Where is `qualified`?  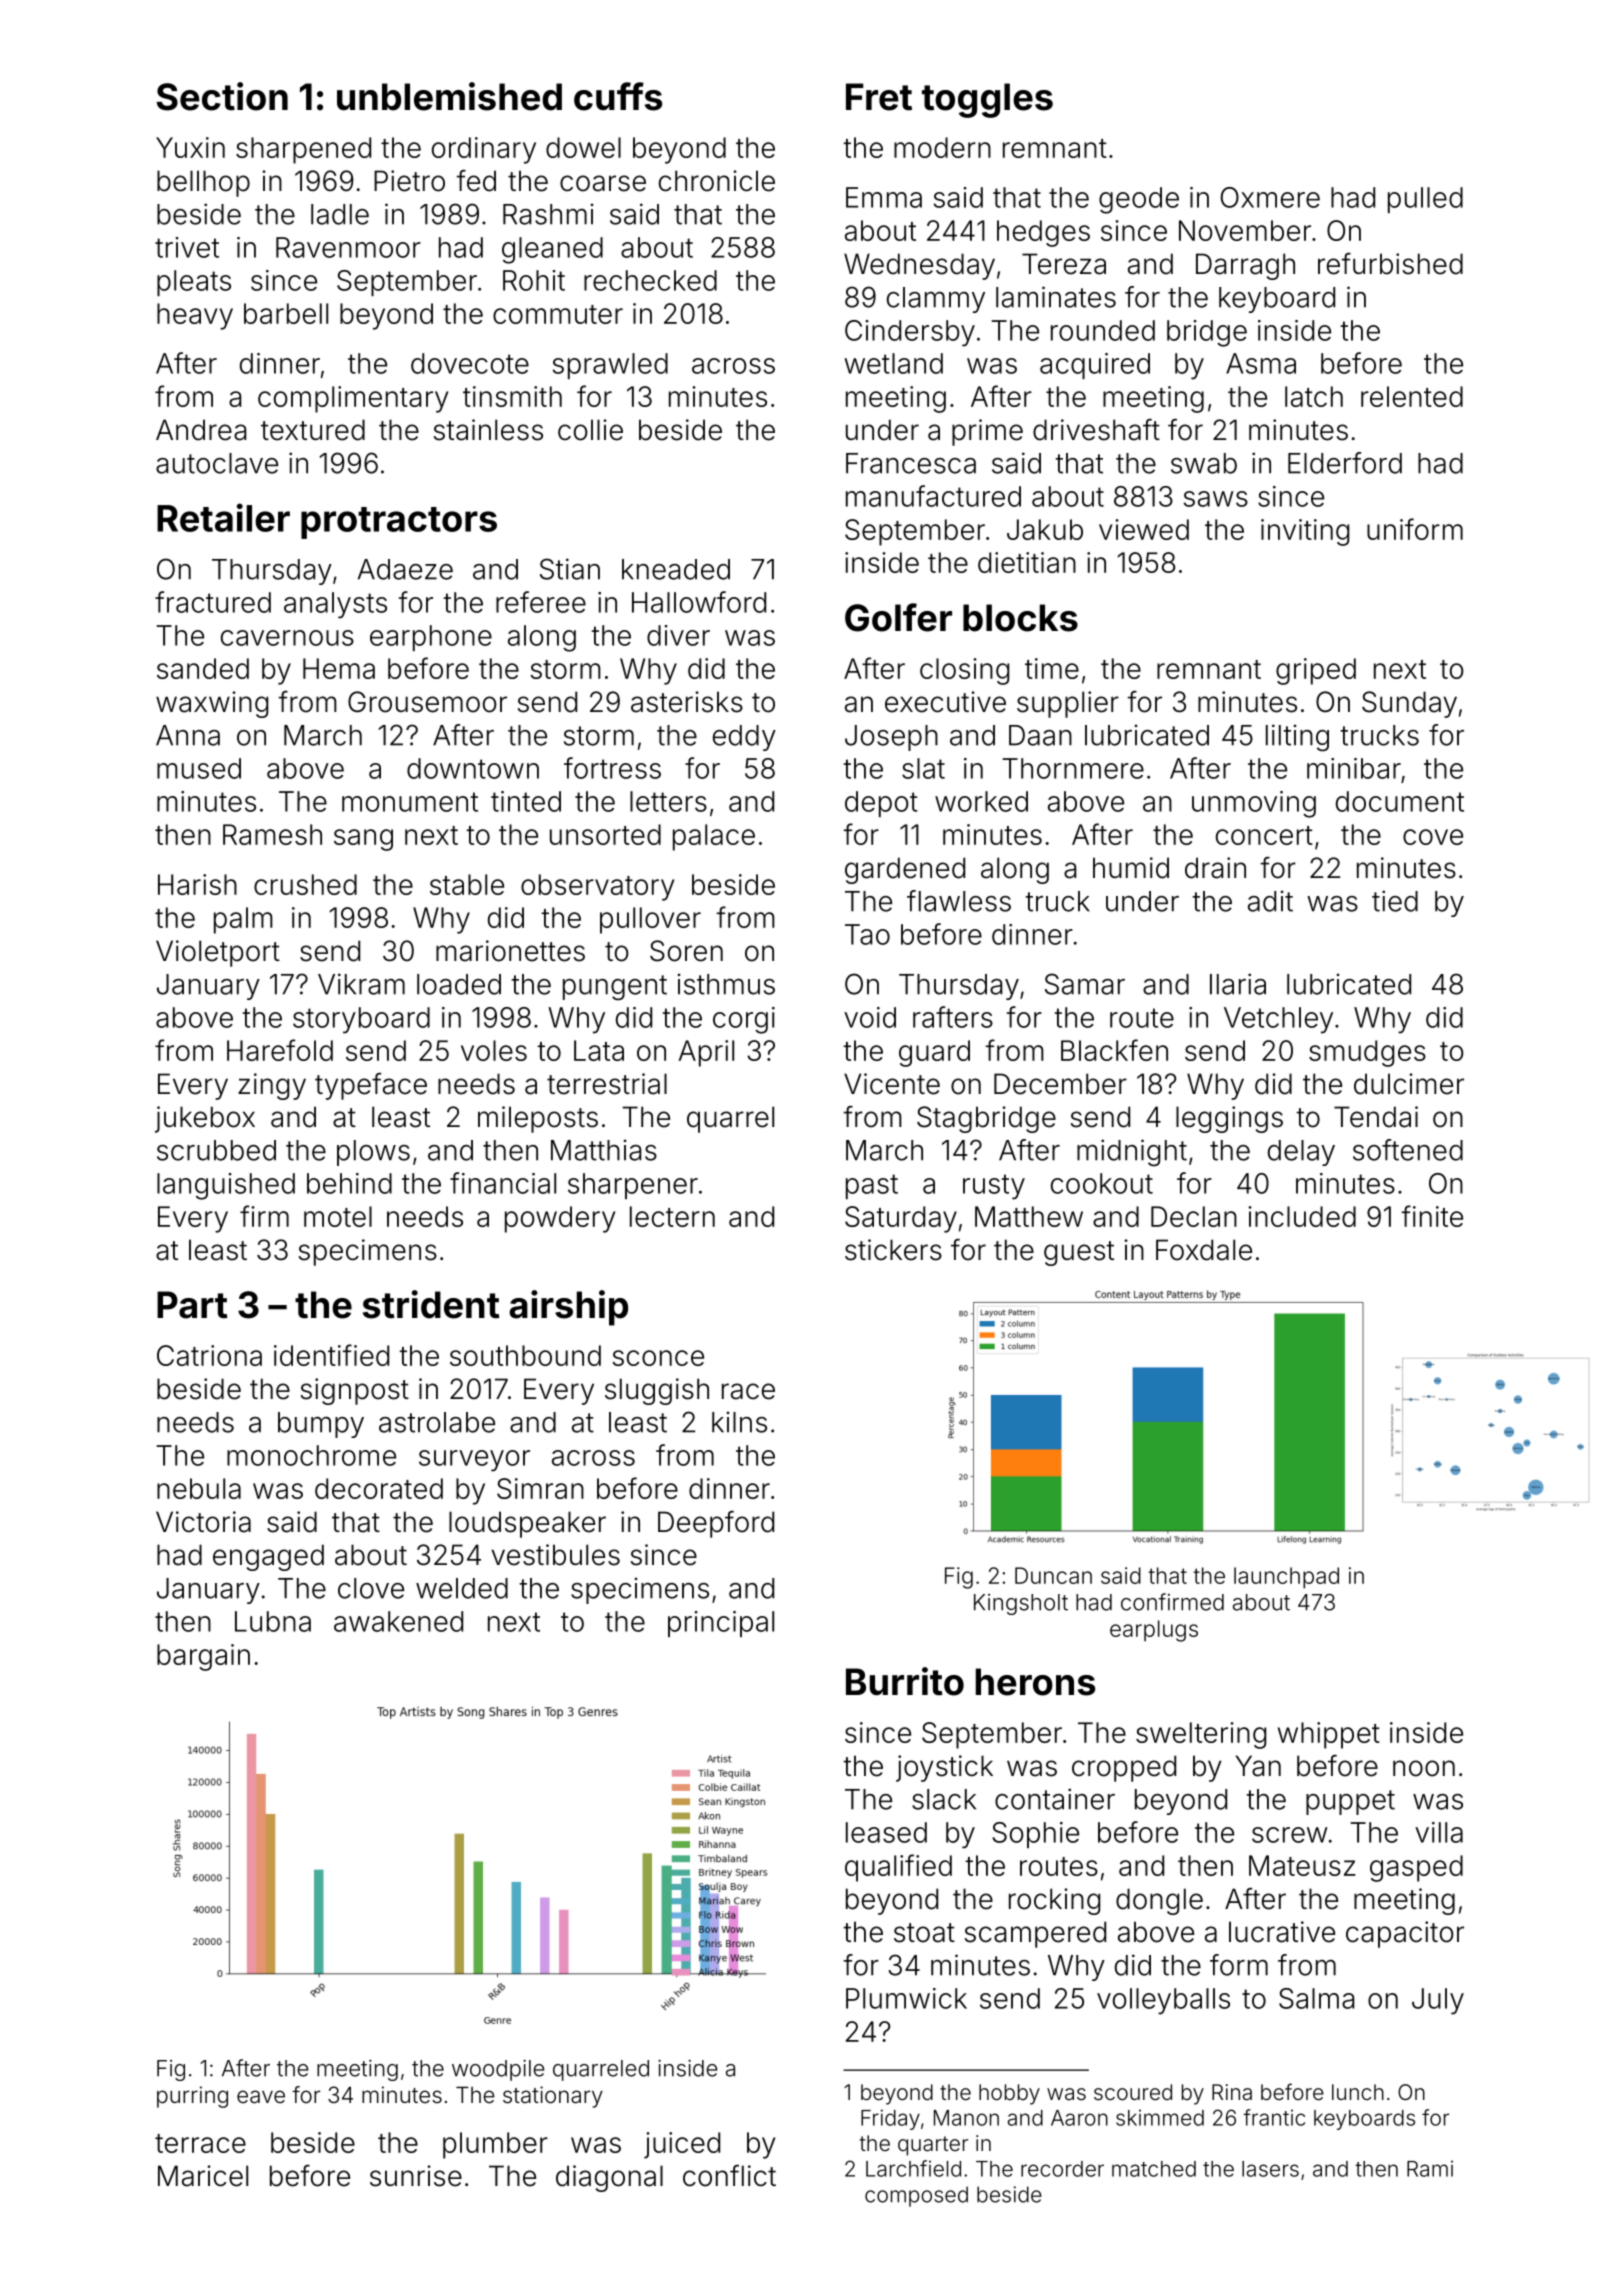 qualified is located at coordinates (898, 1868).
